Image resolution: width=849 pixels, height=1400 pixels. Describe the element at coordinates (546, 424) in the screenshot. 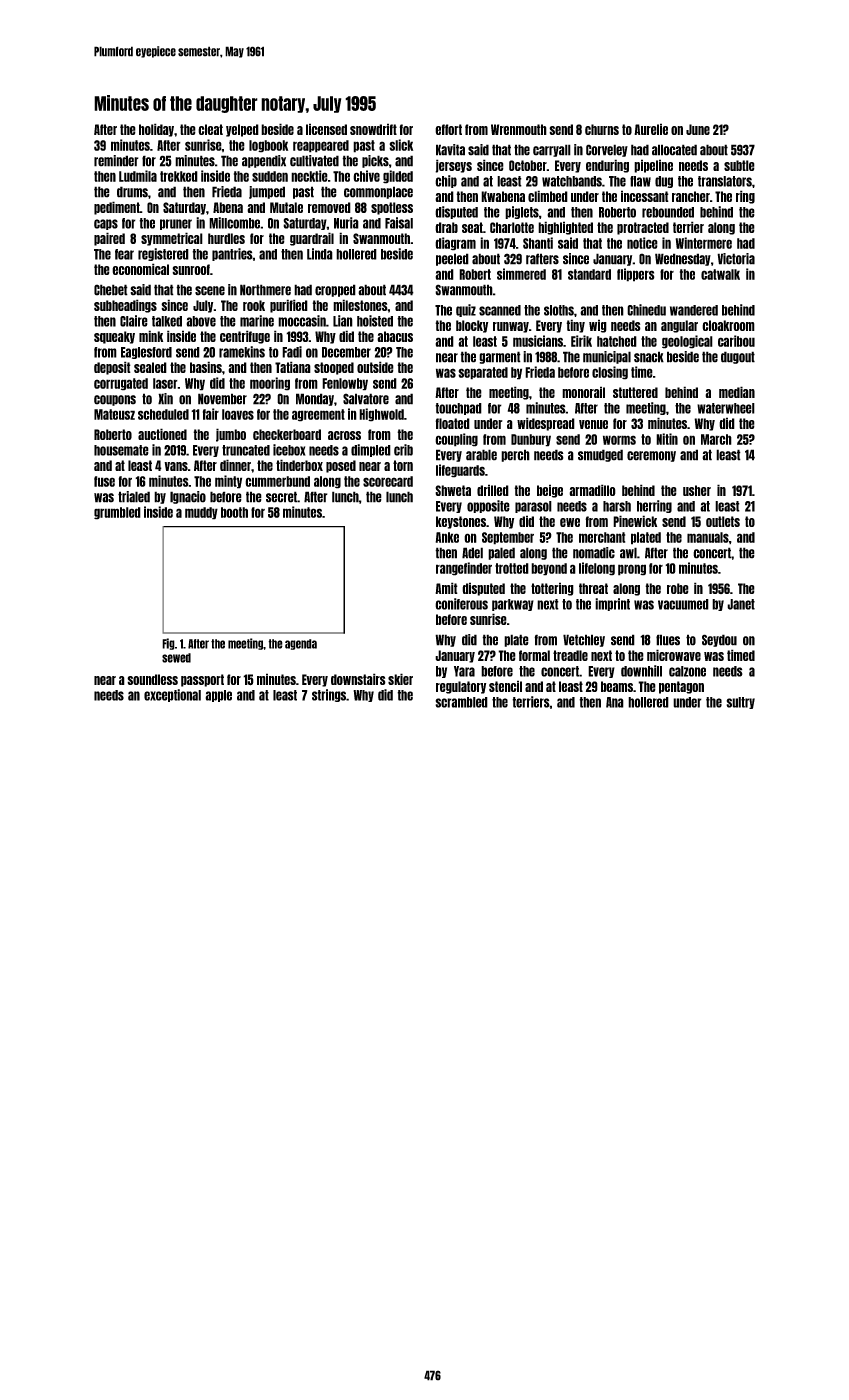

I see `widespread` at that location.
